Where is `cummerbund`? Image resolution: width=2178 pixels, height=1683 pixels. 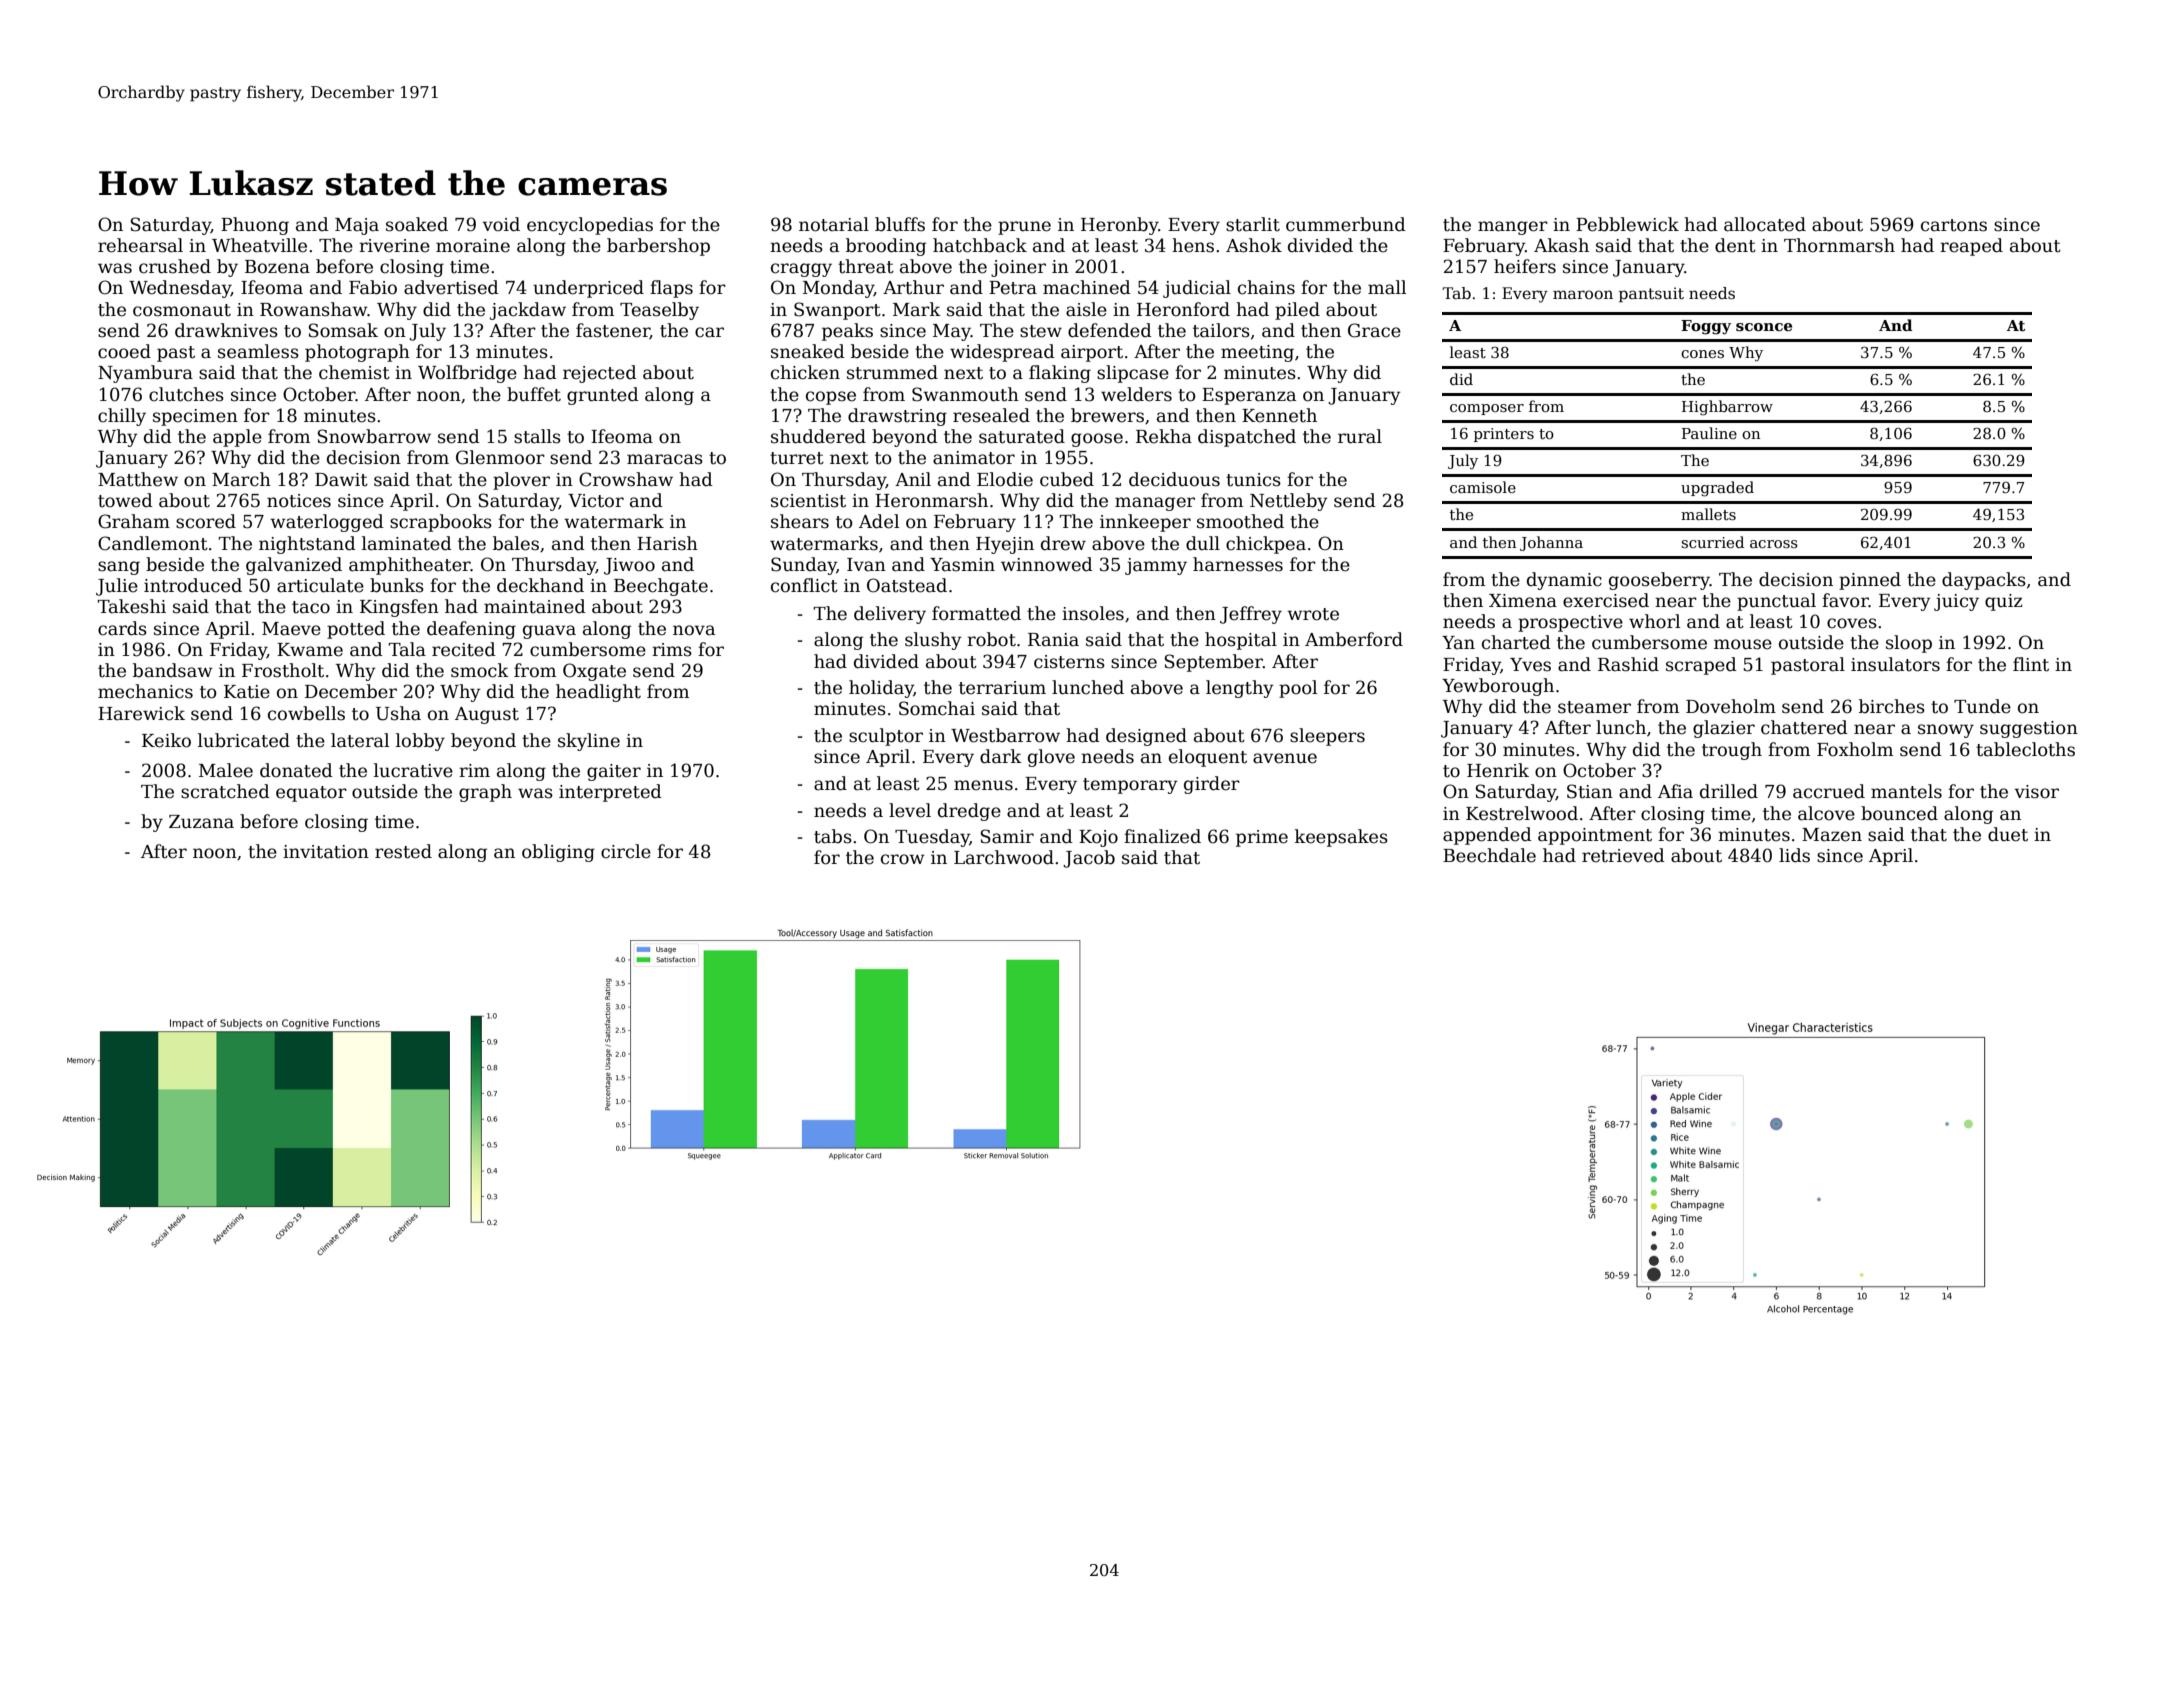
cummerbund is located at coordinates (1346, 224).
